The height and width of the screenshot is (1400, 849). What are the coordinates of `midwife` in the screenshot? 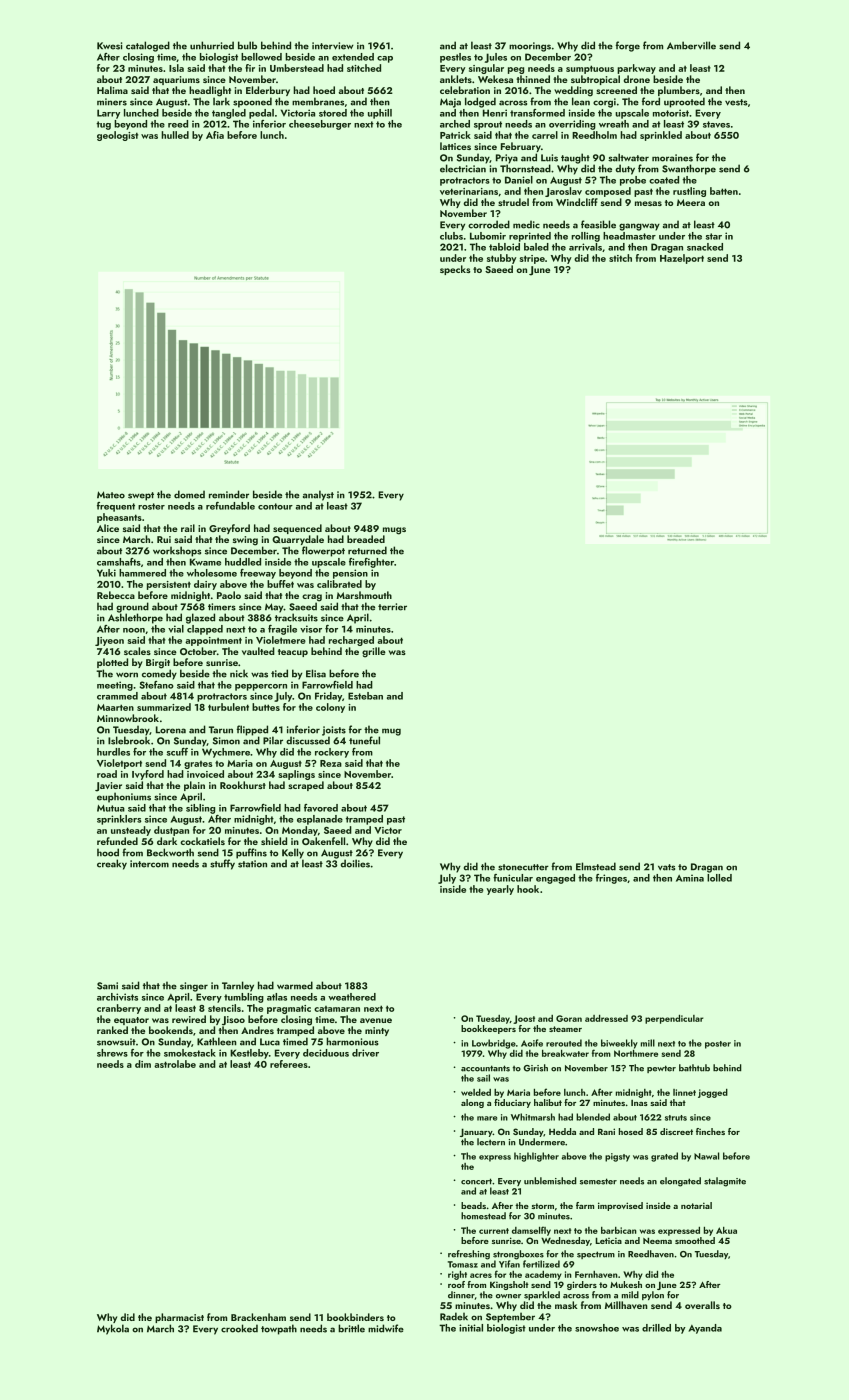 It's located at (386, 1328).
